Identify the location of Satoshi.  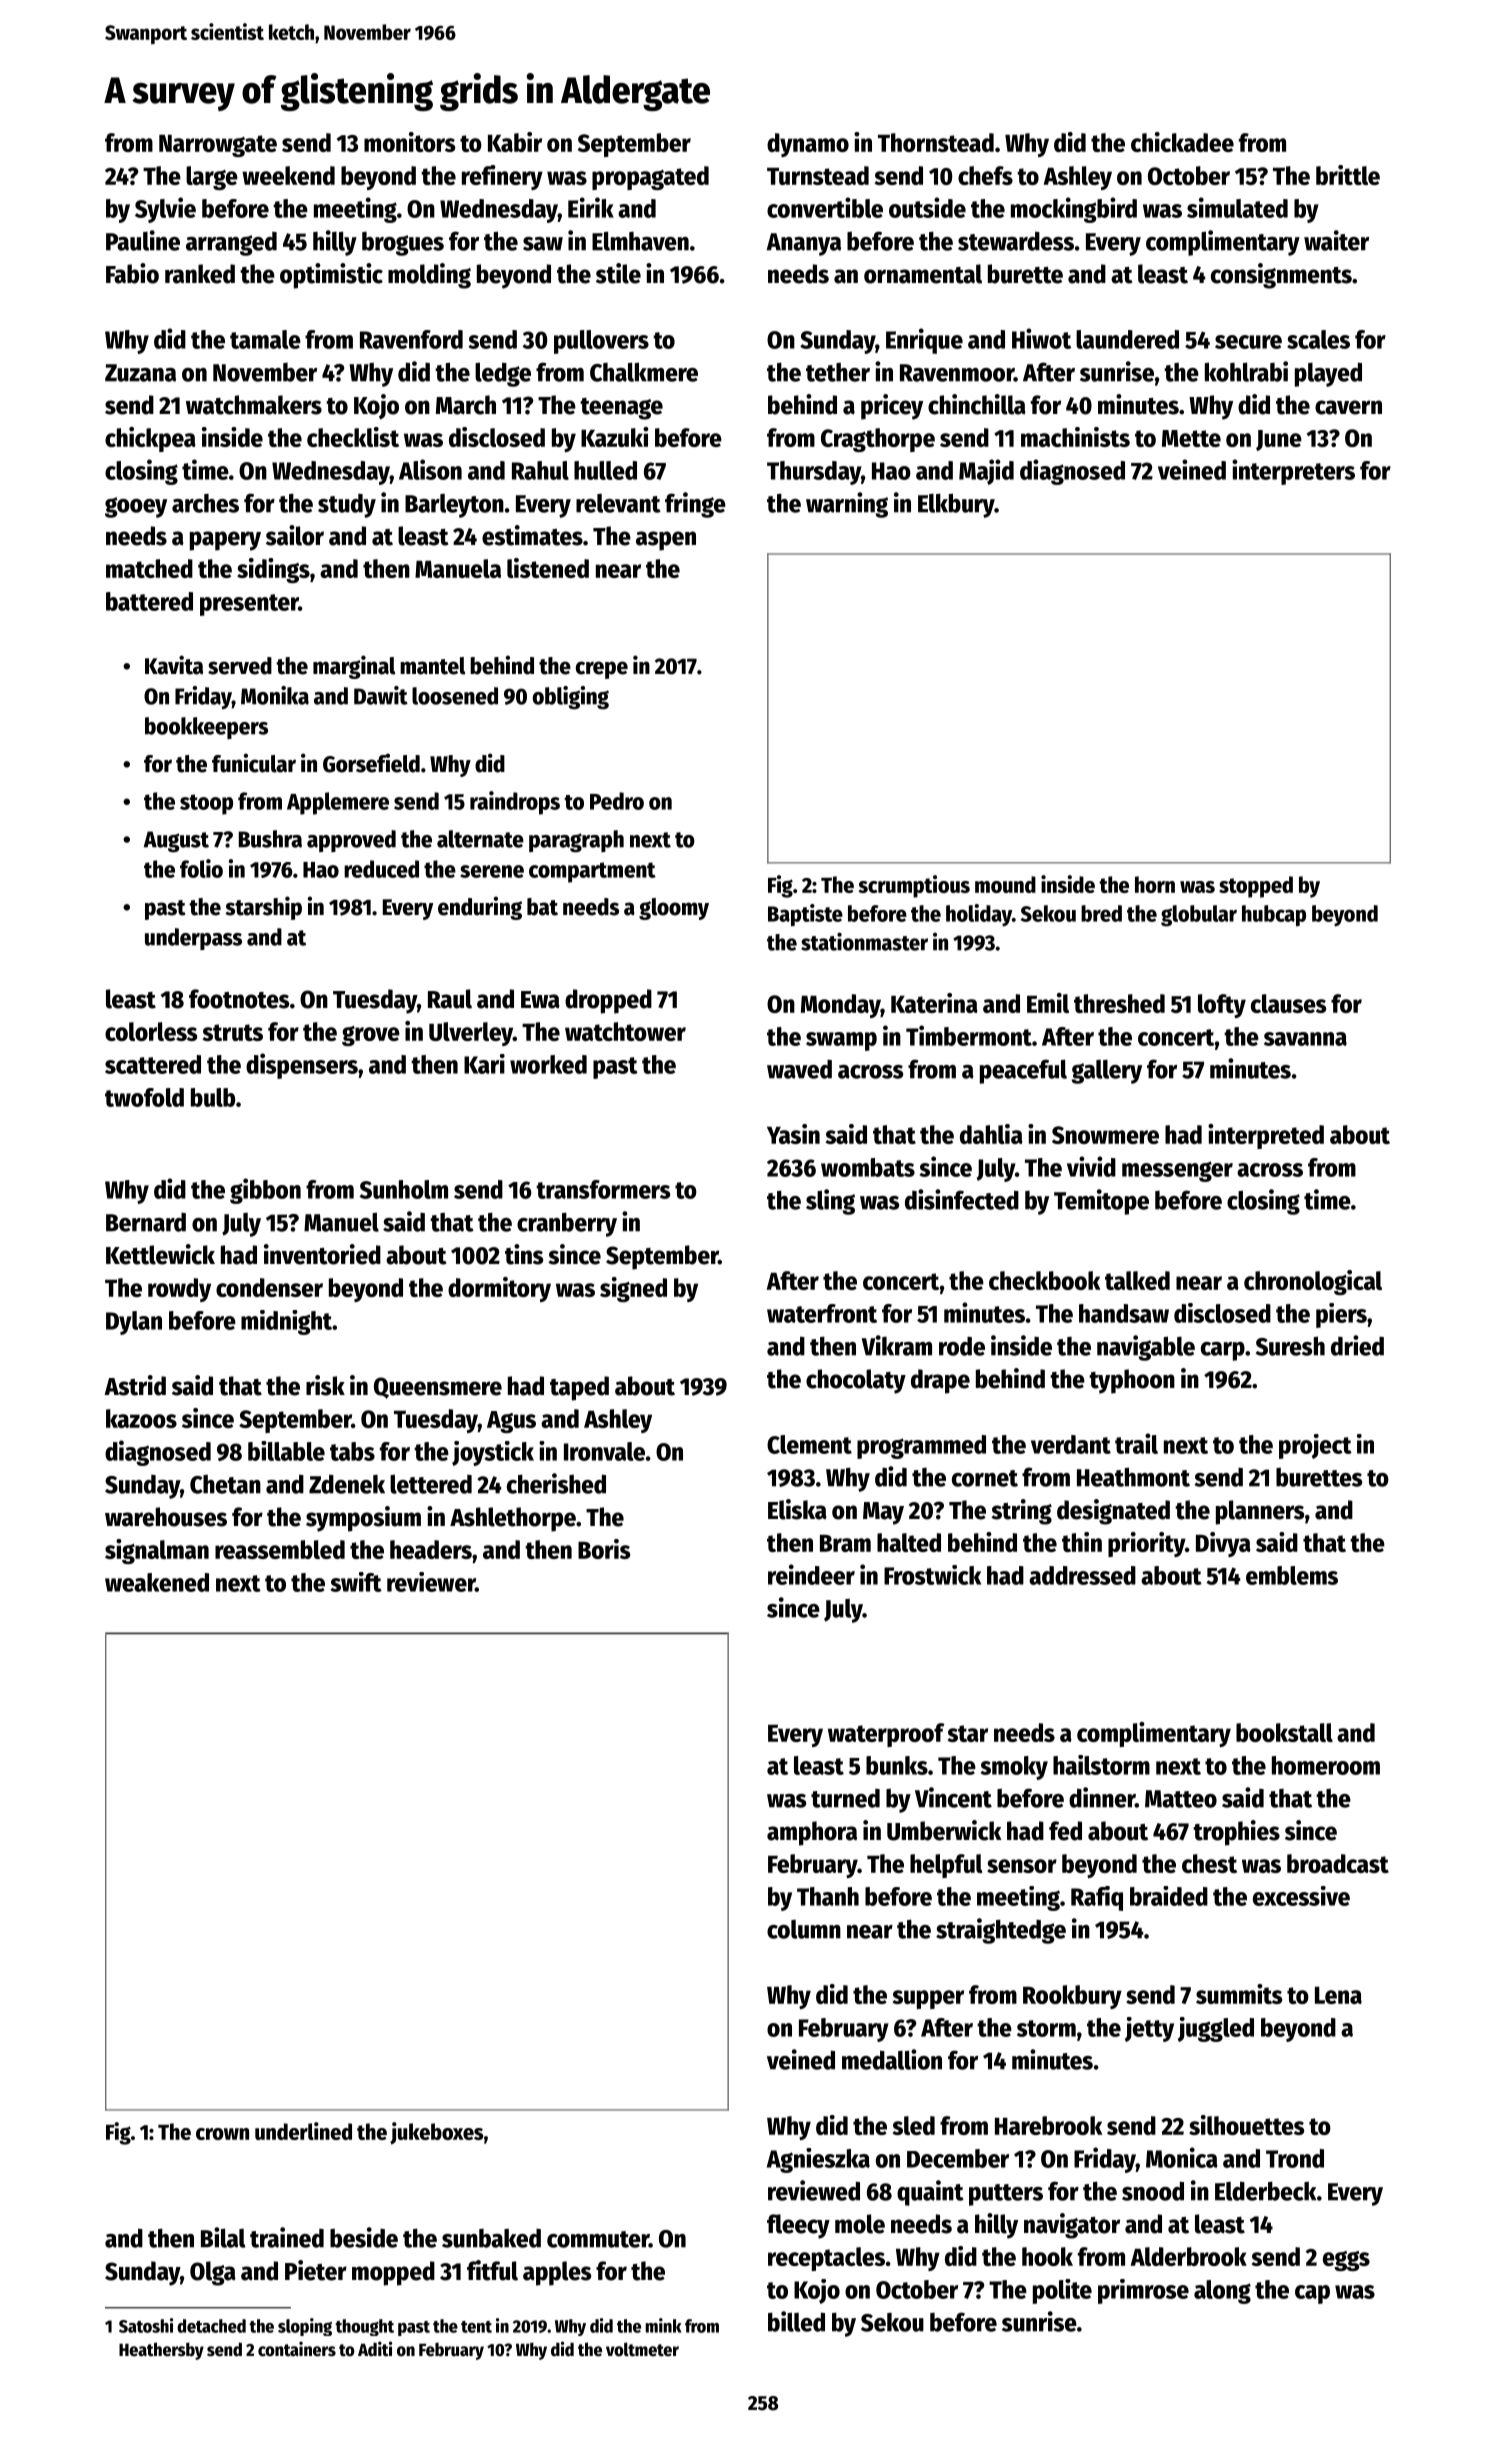
(146, 2325).
